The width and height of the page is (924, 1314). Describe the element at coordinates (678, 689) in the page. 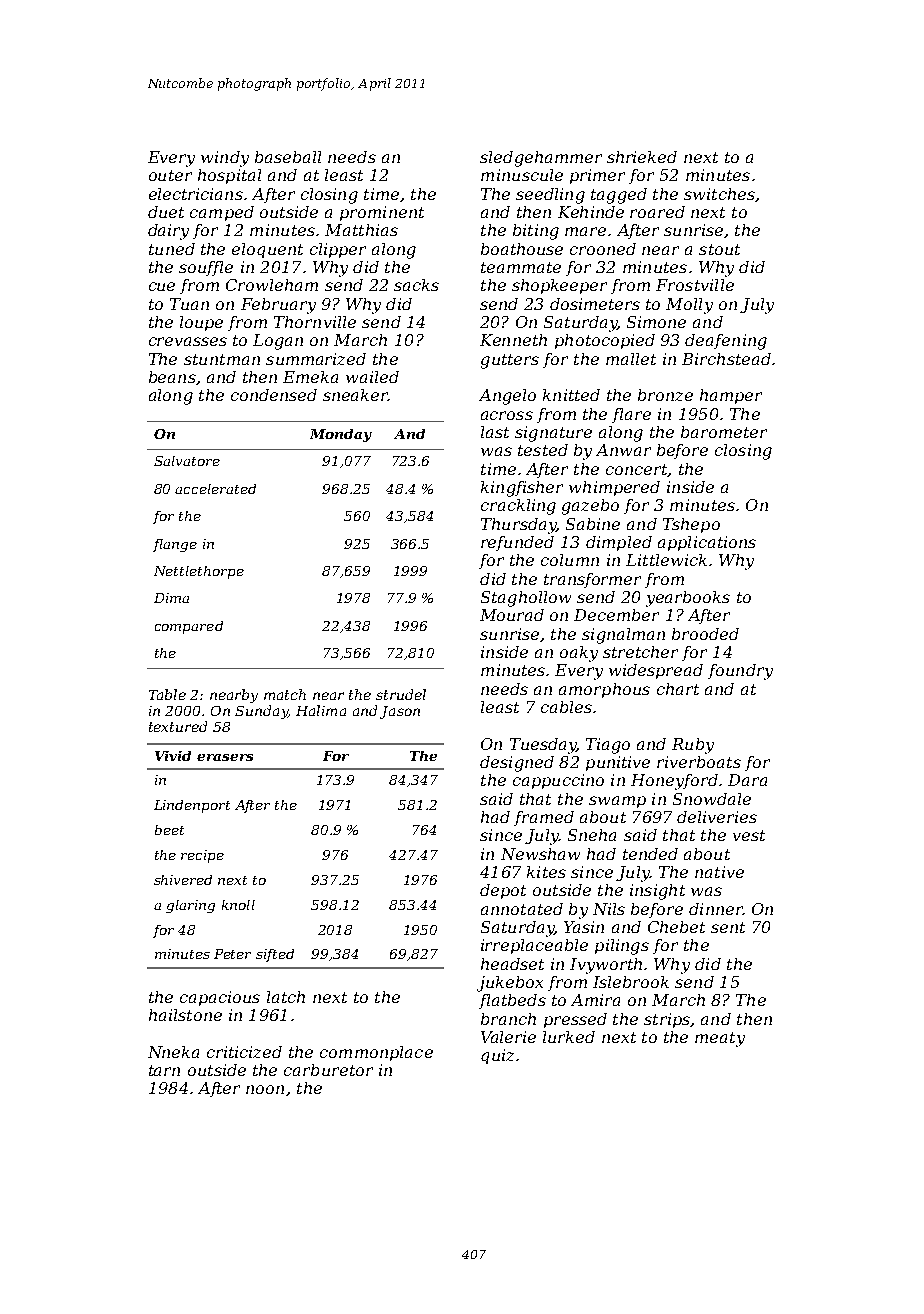

I see `chart` at that location.
